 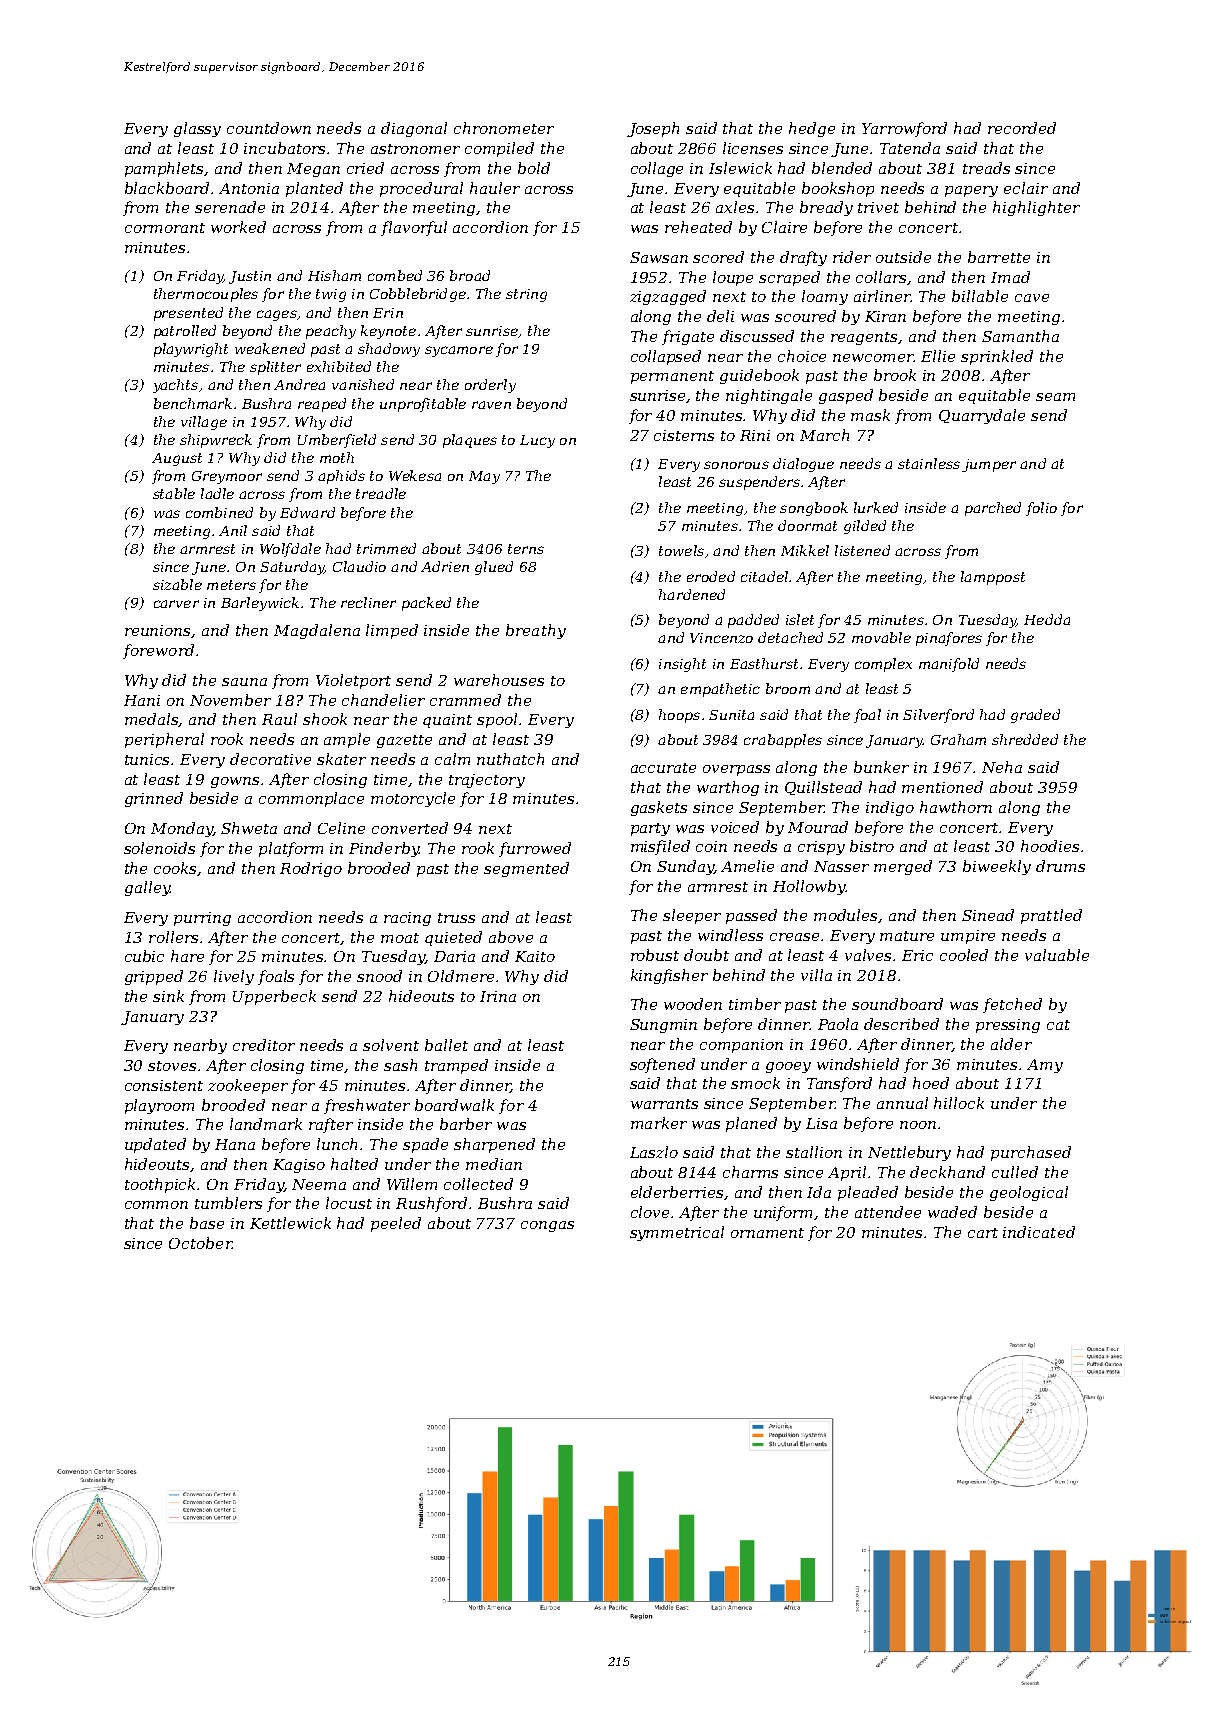 I want to click on graded, so click(x=1035, y=716).
